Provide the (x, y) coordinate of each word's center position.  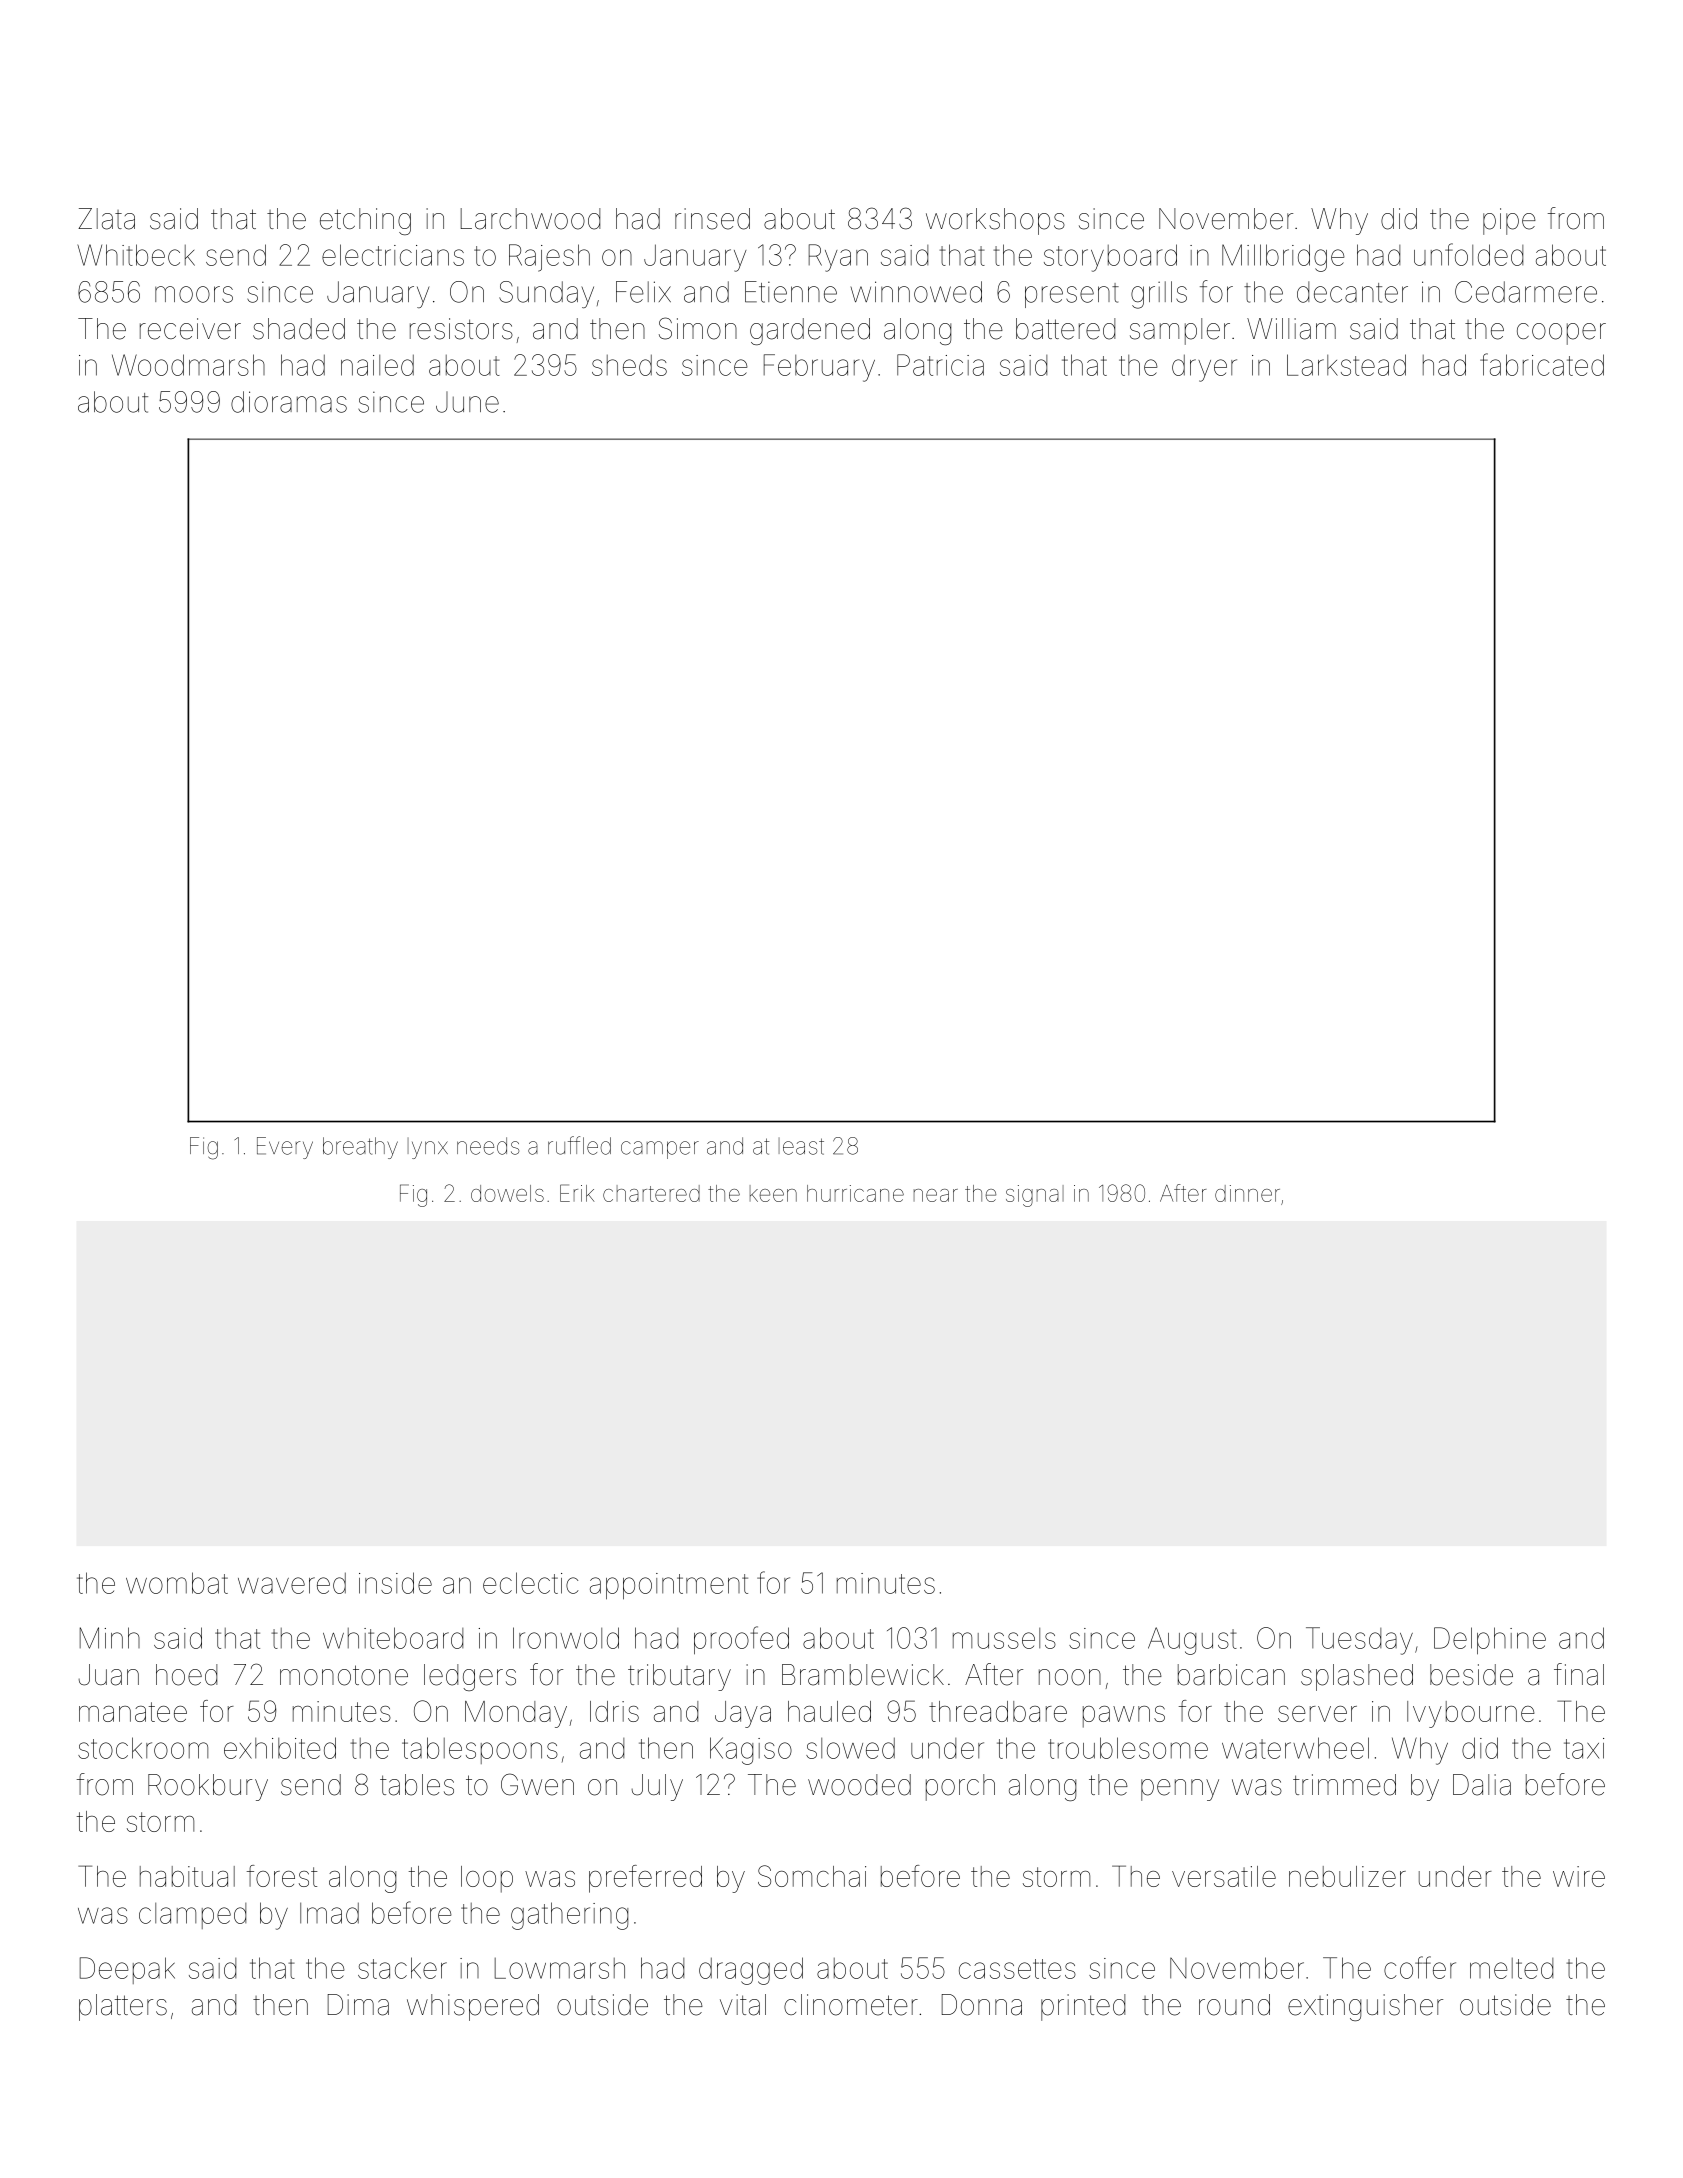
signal (1035, 1196)
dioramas (289, 402)
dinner (1247, 1193)
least (801, 1146)
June (467, 402)
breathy (360, 1148)
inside (395, 1583)
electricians (393, 255)
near (936, 1195)
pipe (1509, 221)
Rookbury (208, 1787)
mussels (1004, 1638)
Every (285, 1148)
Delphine (1490, 1641)
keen (773, 1193)
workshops (995, 221)
